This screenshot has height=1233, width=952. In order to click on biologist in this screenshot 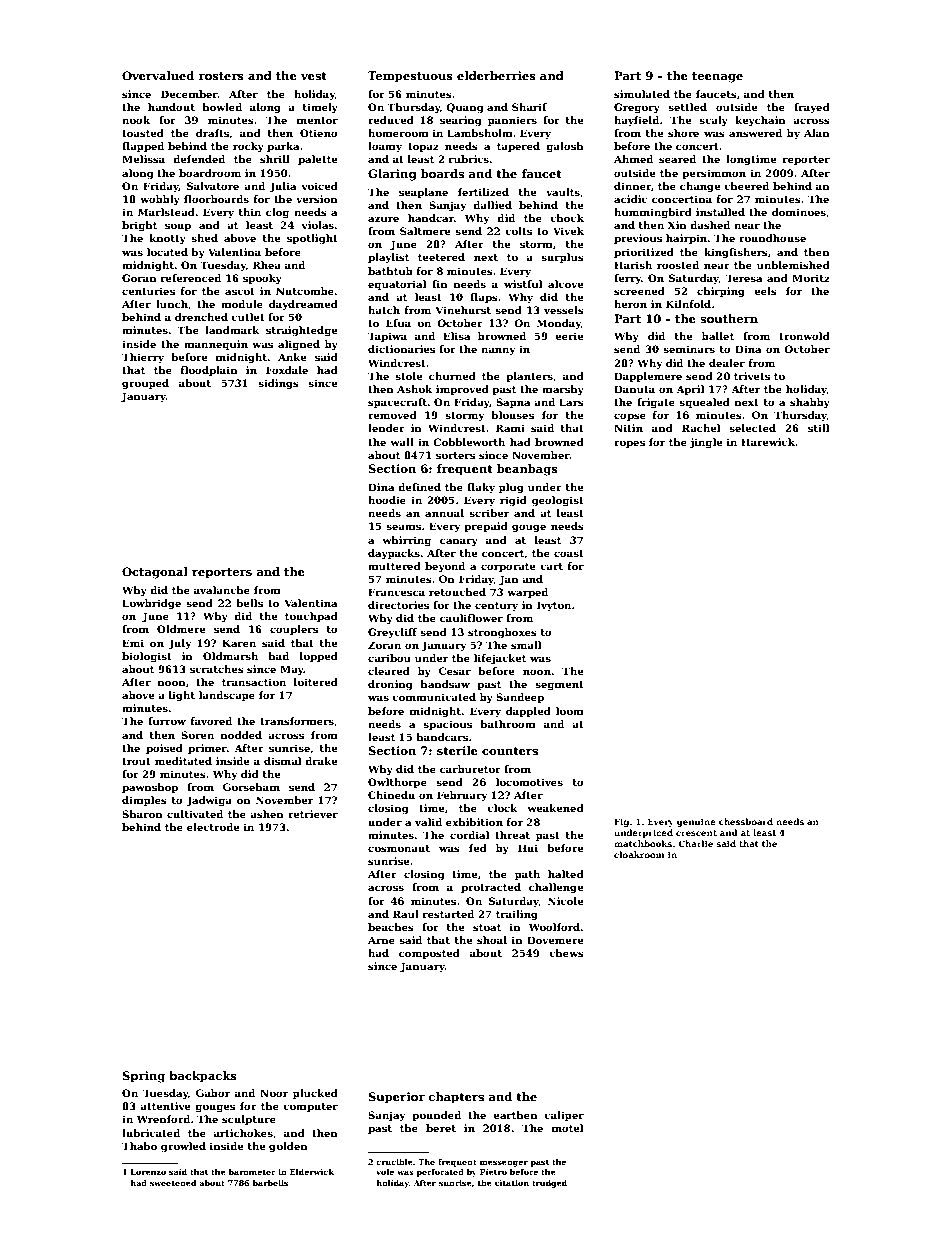, I will do `click(147, 657)`.
